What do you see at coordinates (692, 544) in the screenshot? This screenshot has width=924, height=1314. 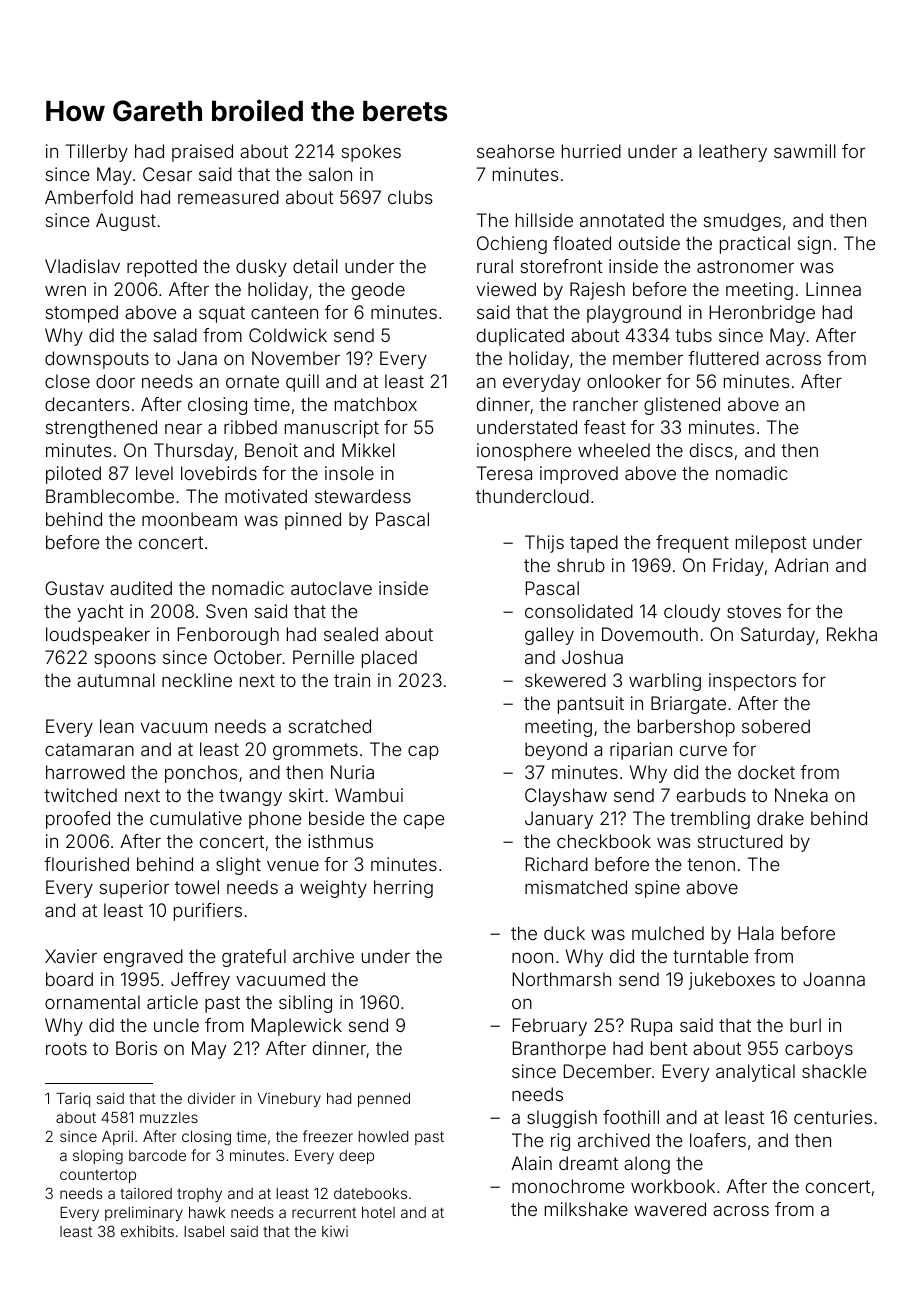 I see `frequent` at bounding box center [692, 544].
